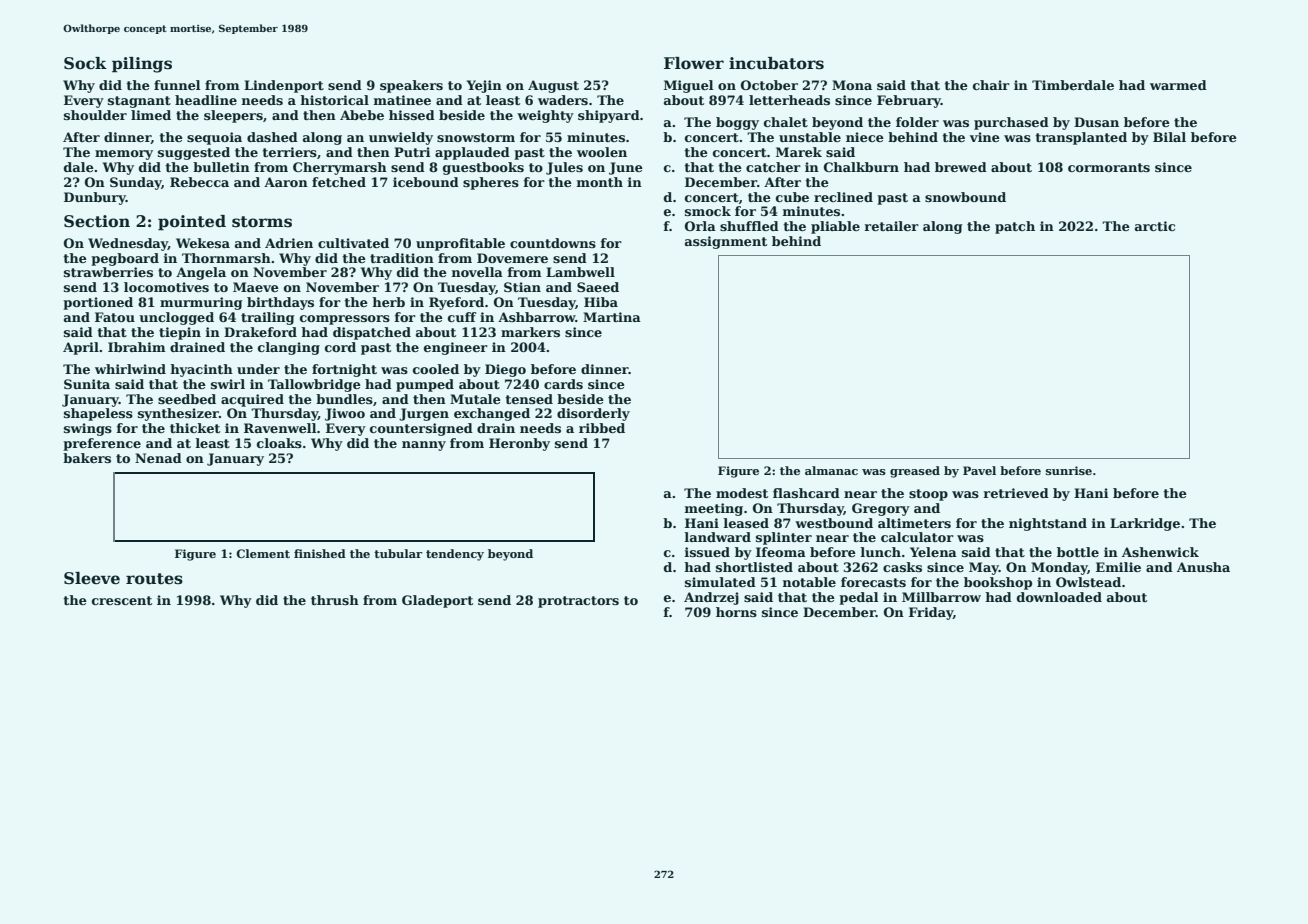 This document has width=1308, height=924. Describe the element at coordinates (87, 384) in the document. I see `Sunita` at that location.
